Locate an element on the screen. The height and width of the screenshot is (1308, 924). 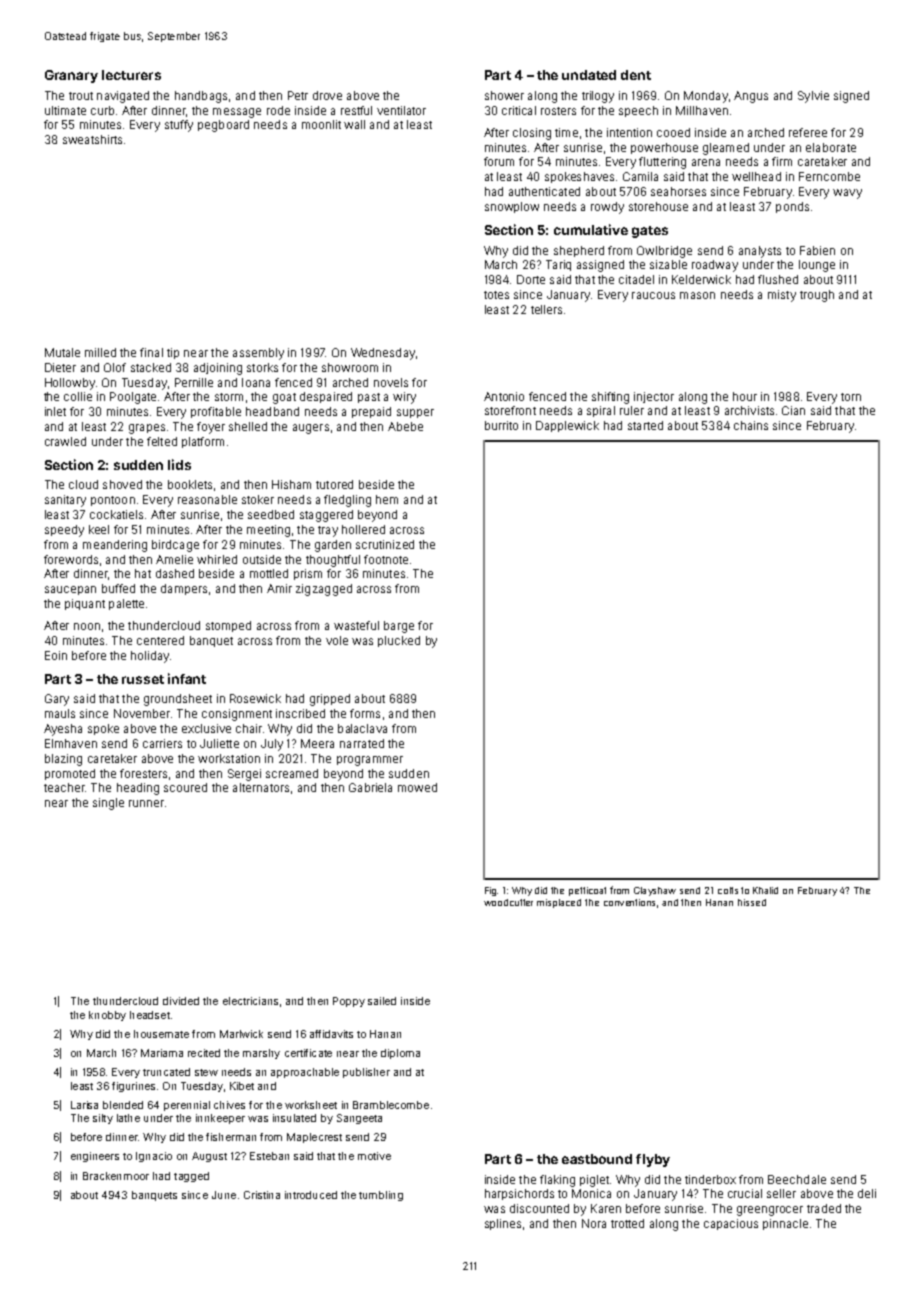
saucepan is located at coordinates (70, 590).
